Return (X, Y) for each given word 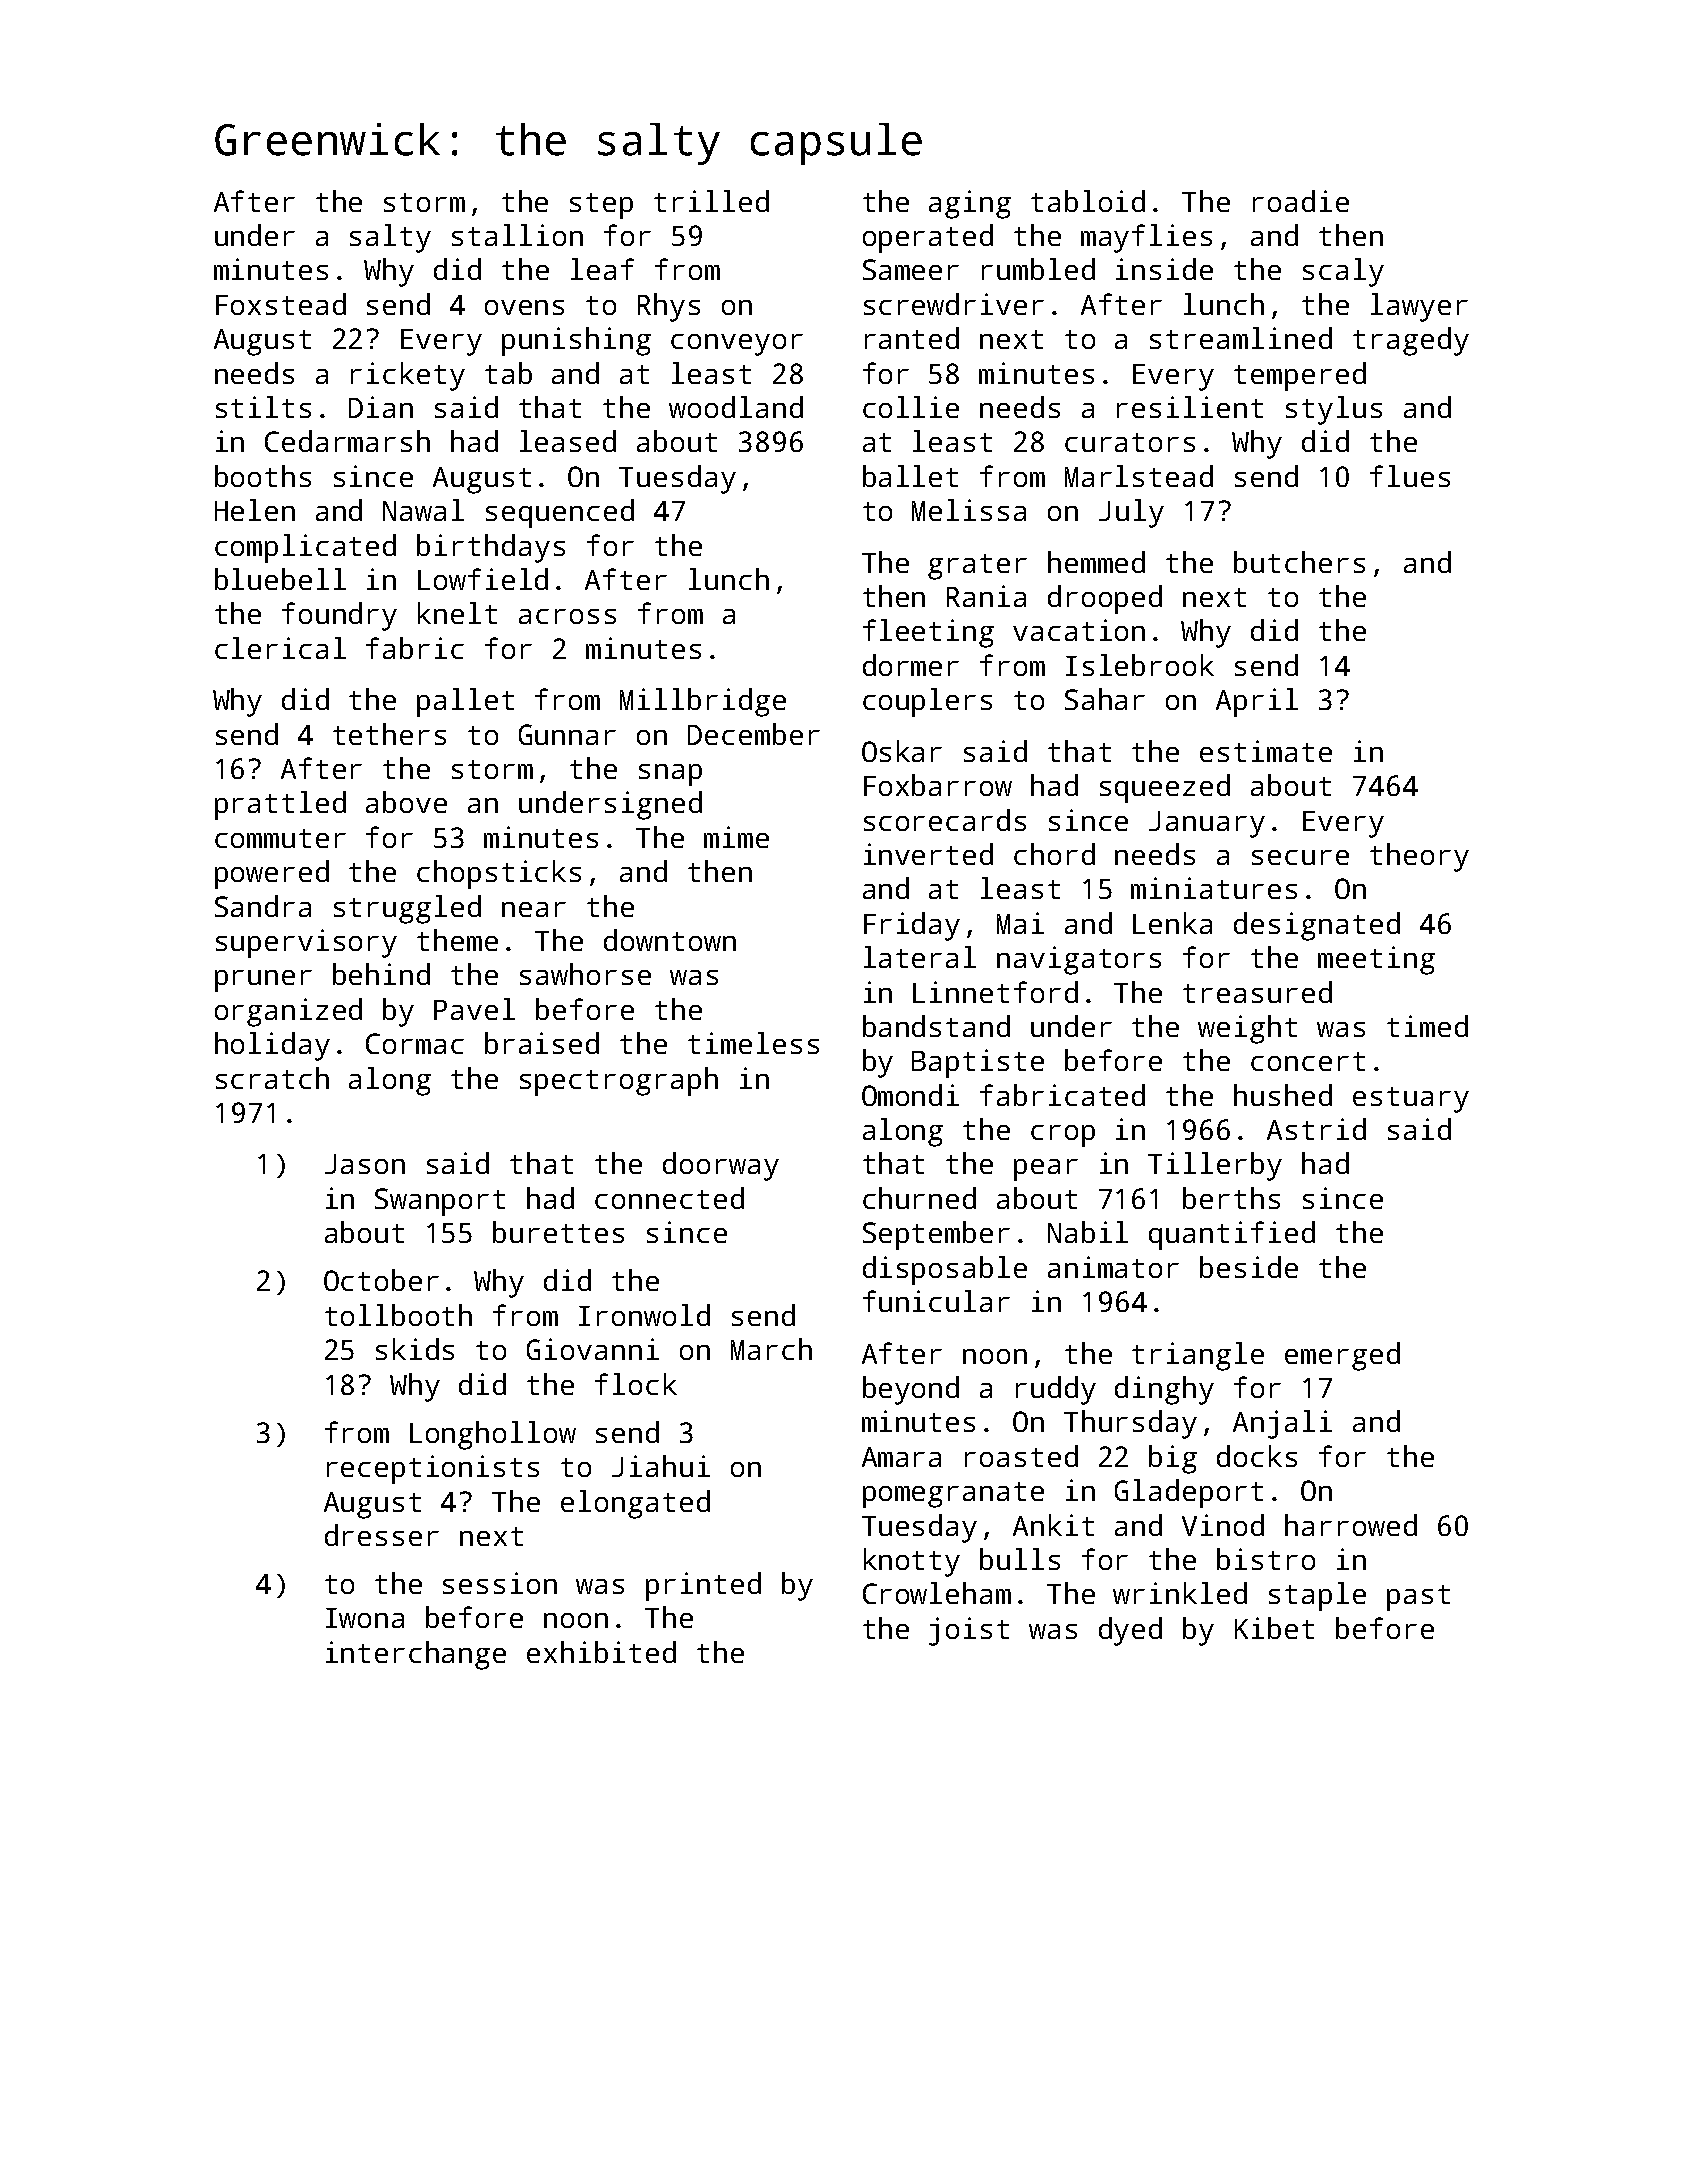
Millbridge (703, 702)
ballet (910, 476)
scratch (272, 1078)
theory (1419, 857)
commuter (280, 838)
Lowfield (483, 579)
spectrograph (619, 1081)
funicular (936, 1301)
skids (415, 1349)
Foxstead (281, 304)
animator (1113, 1267)
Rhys (669, 307)
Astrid (1316, 1129)
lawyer (1419, 307)
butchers (1299, 562)
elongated (635, 1504)
